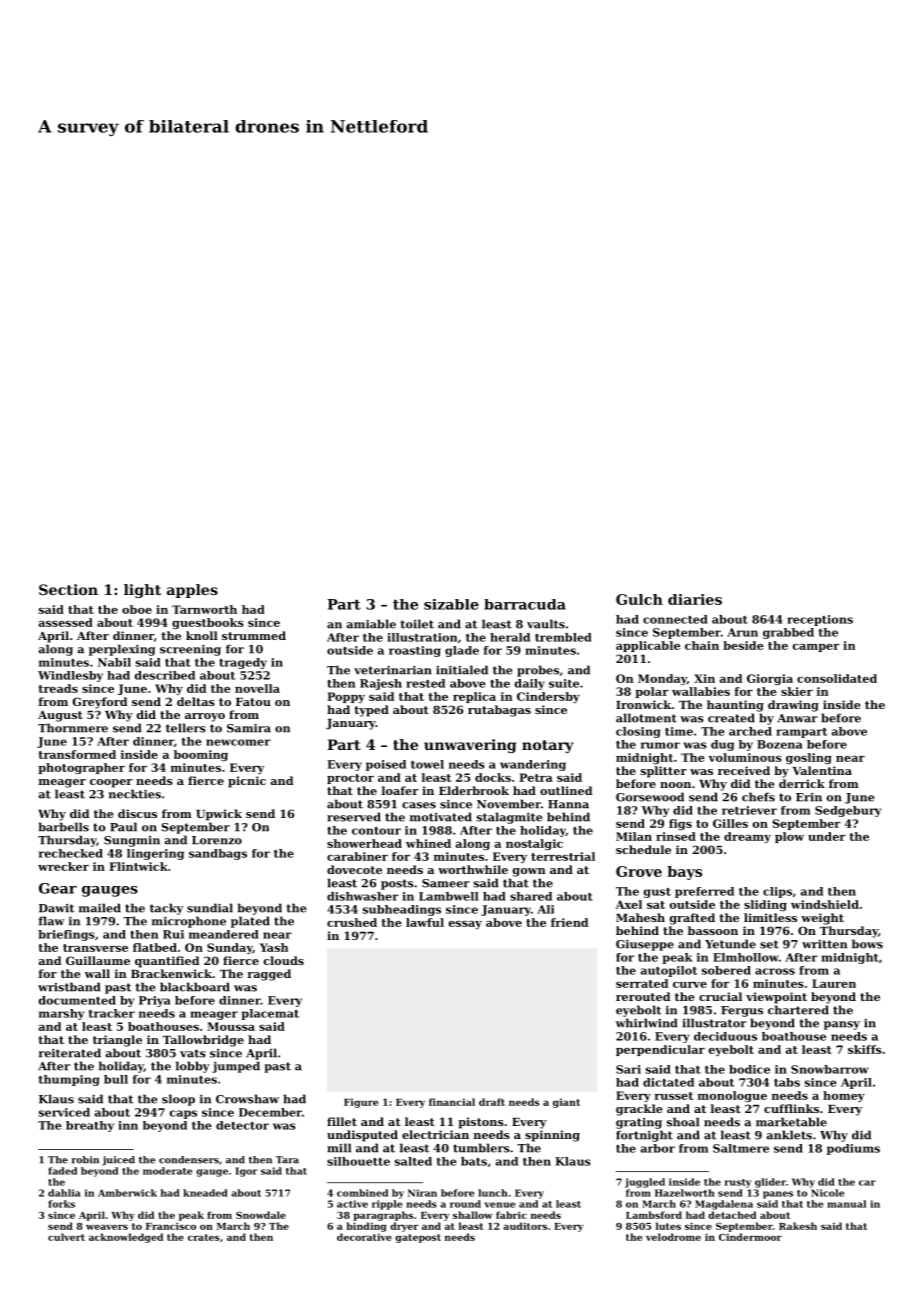 The image size is (924, 1308). I want to click on described, so click(165, 675).
